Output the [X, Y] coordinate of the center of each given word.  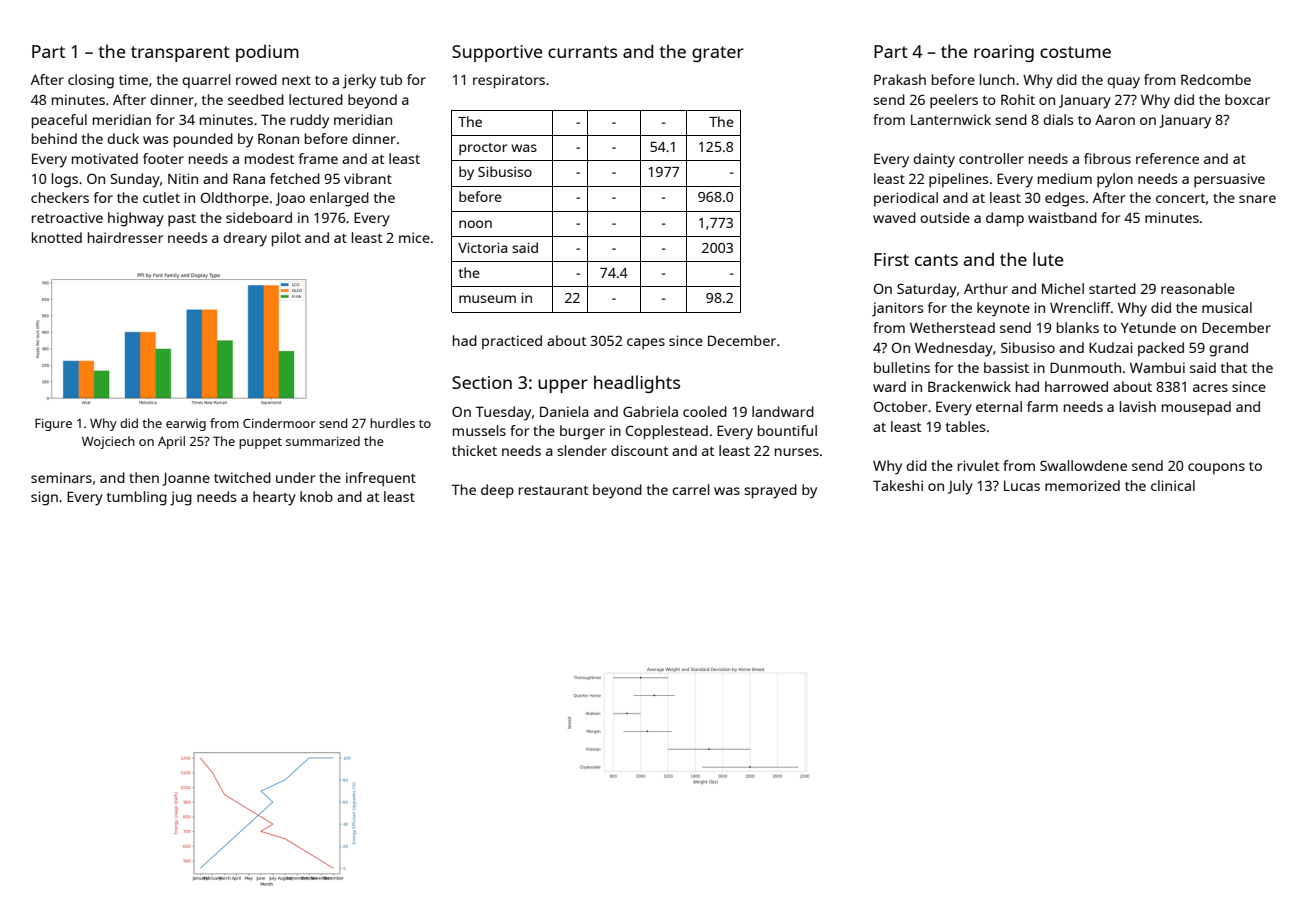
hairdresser [125, 237]
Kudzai [1111, 347]
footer [163, 158]
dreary [245, 239]
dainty [934, 160]
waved [894, 217]
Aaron [1115, 120]
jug [181, 498]
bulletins [902, 367]
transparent [180, 54]
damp [1005, 219]
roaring [1004, 53]
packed [1161, 349]
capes [646, 343]
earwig [186, 425]
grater [718, 54]
